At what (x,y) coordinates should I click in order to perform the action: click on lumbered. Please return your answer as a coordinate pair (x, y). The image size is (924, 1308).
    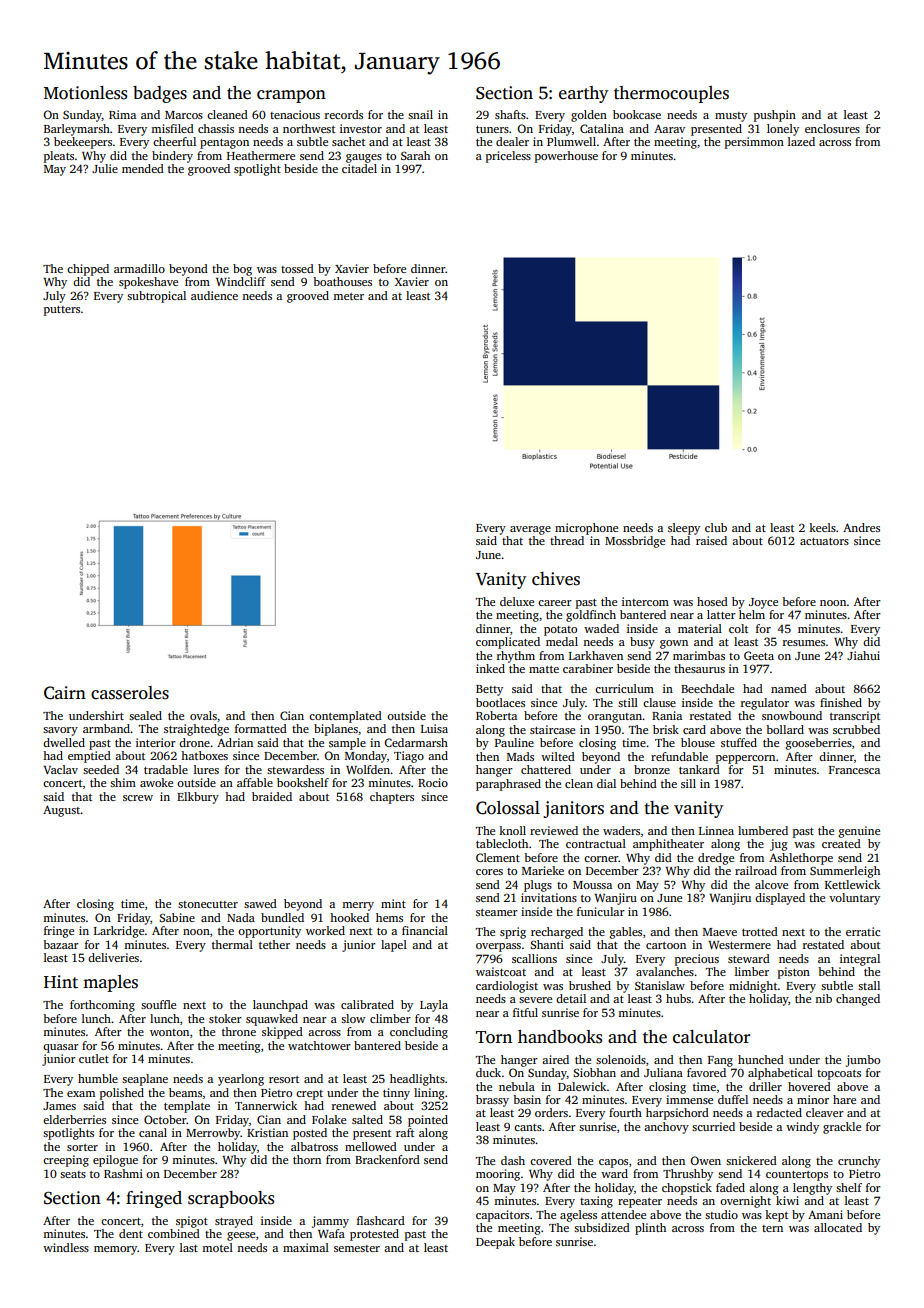
    Looking at the image, I should click on (763, 830).
